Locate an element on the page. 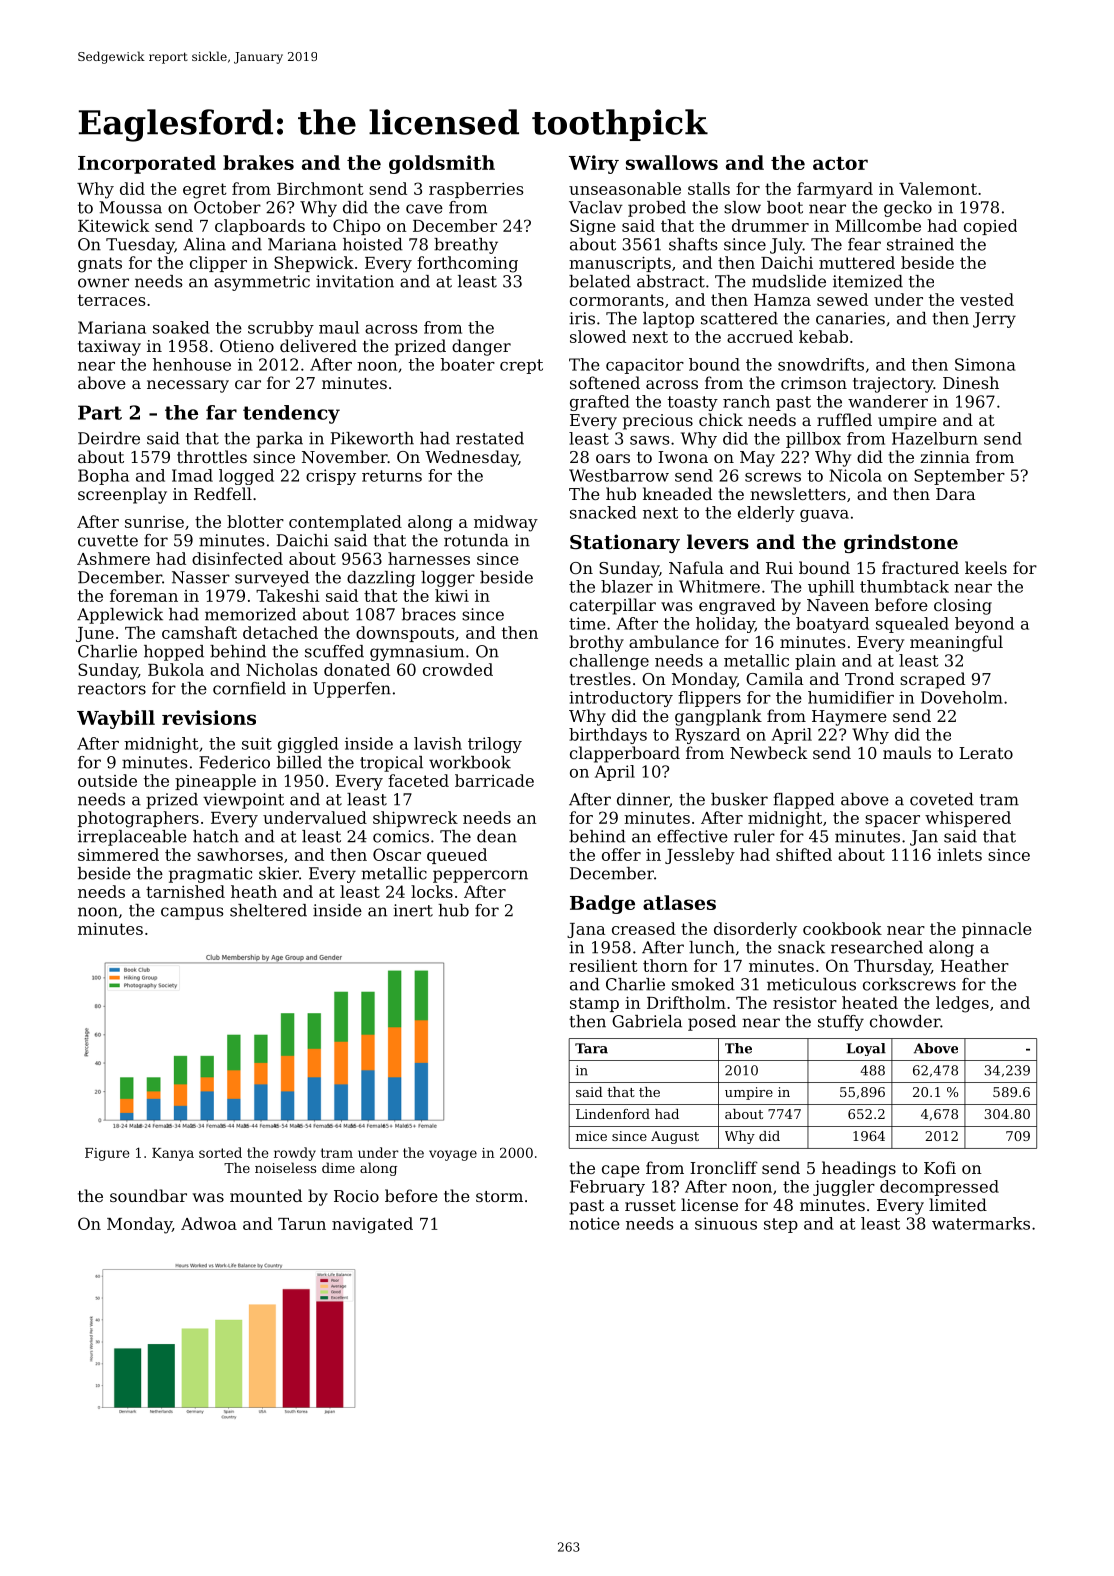 The width and height of the document is (1114, 1576). Doveholm is located at coordinates (962, 697).
